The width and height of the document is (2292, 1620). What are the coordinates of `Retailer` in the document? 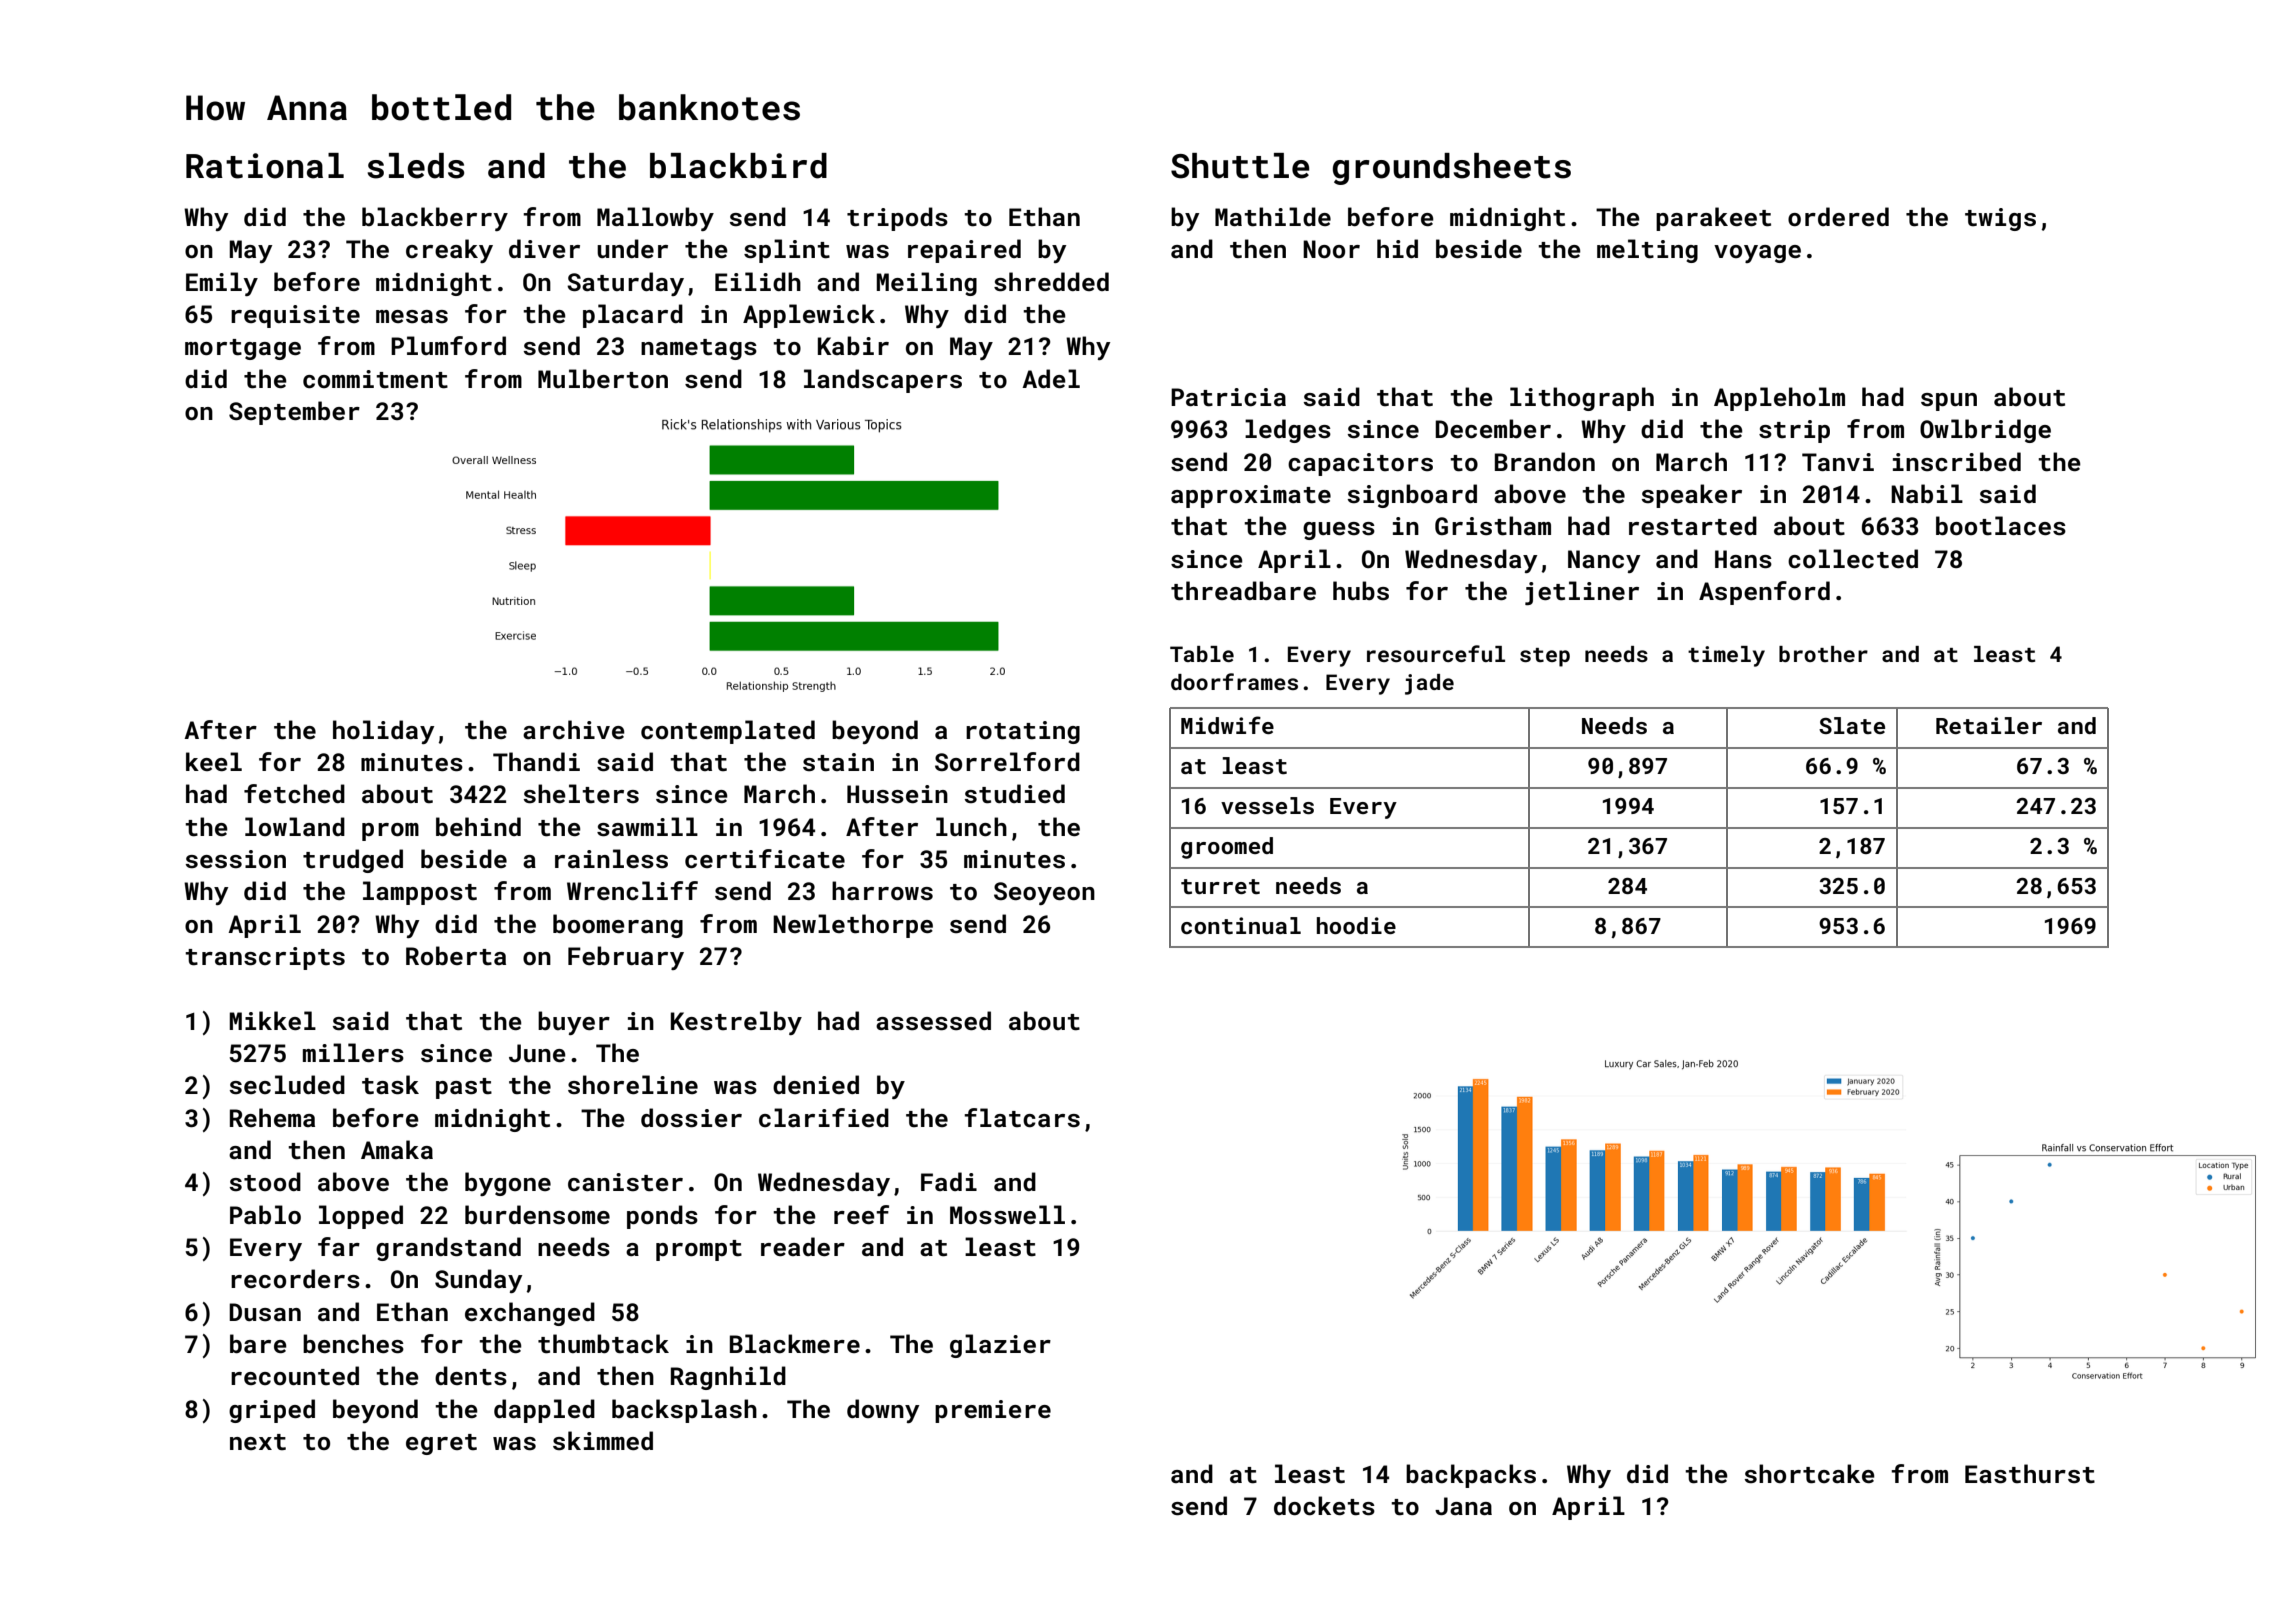 It's located at (1989, 725).
